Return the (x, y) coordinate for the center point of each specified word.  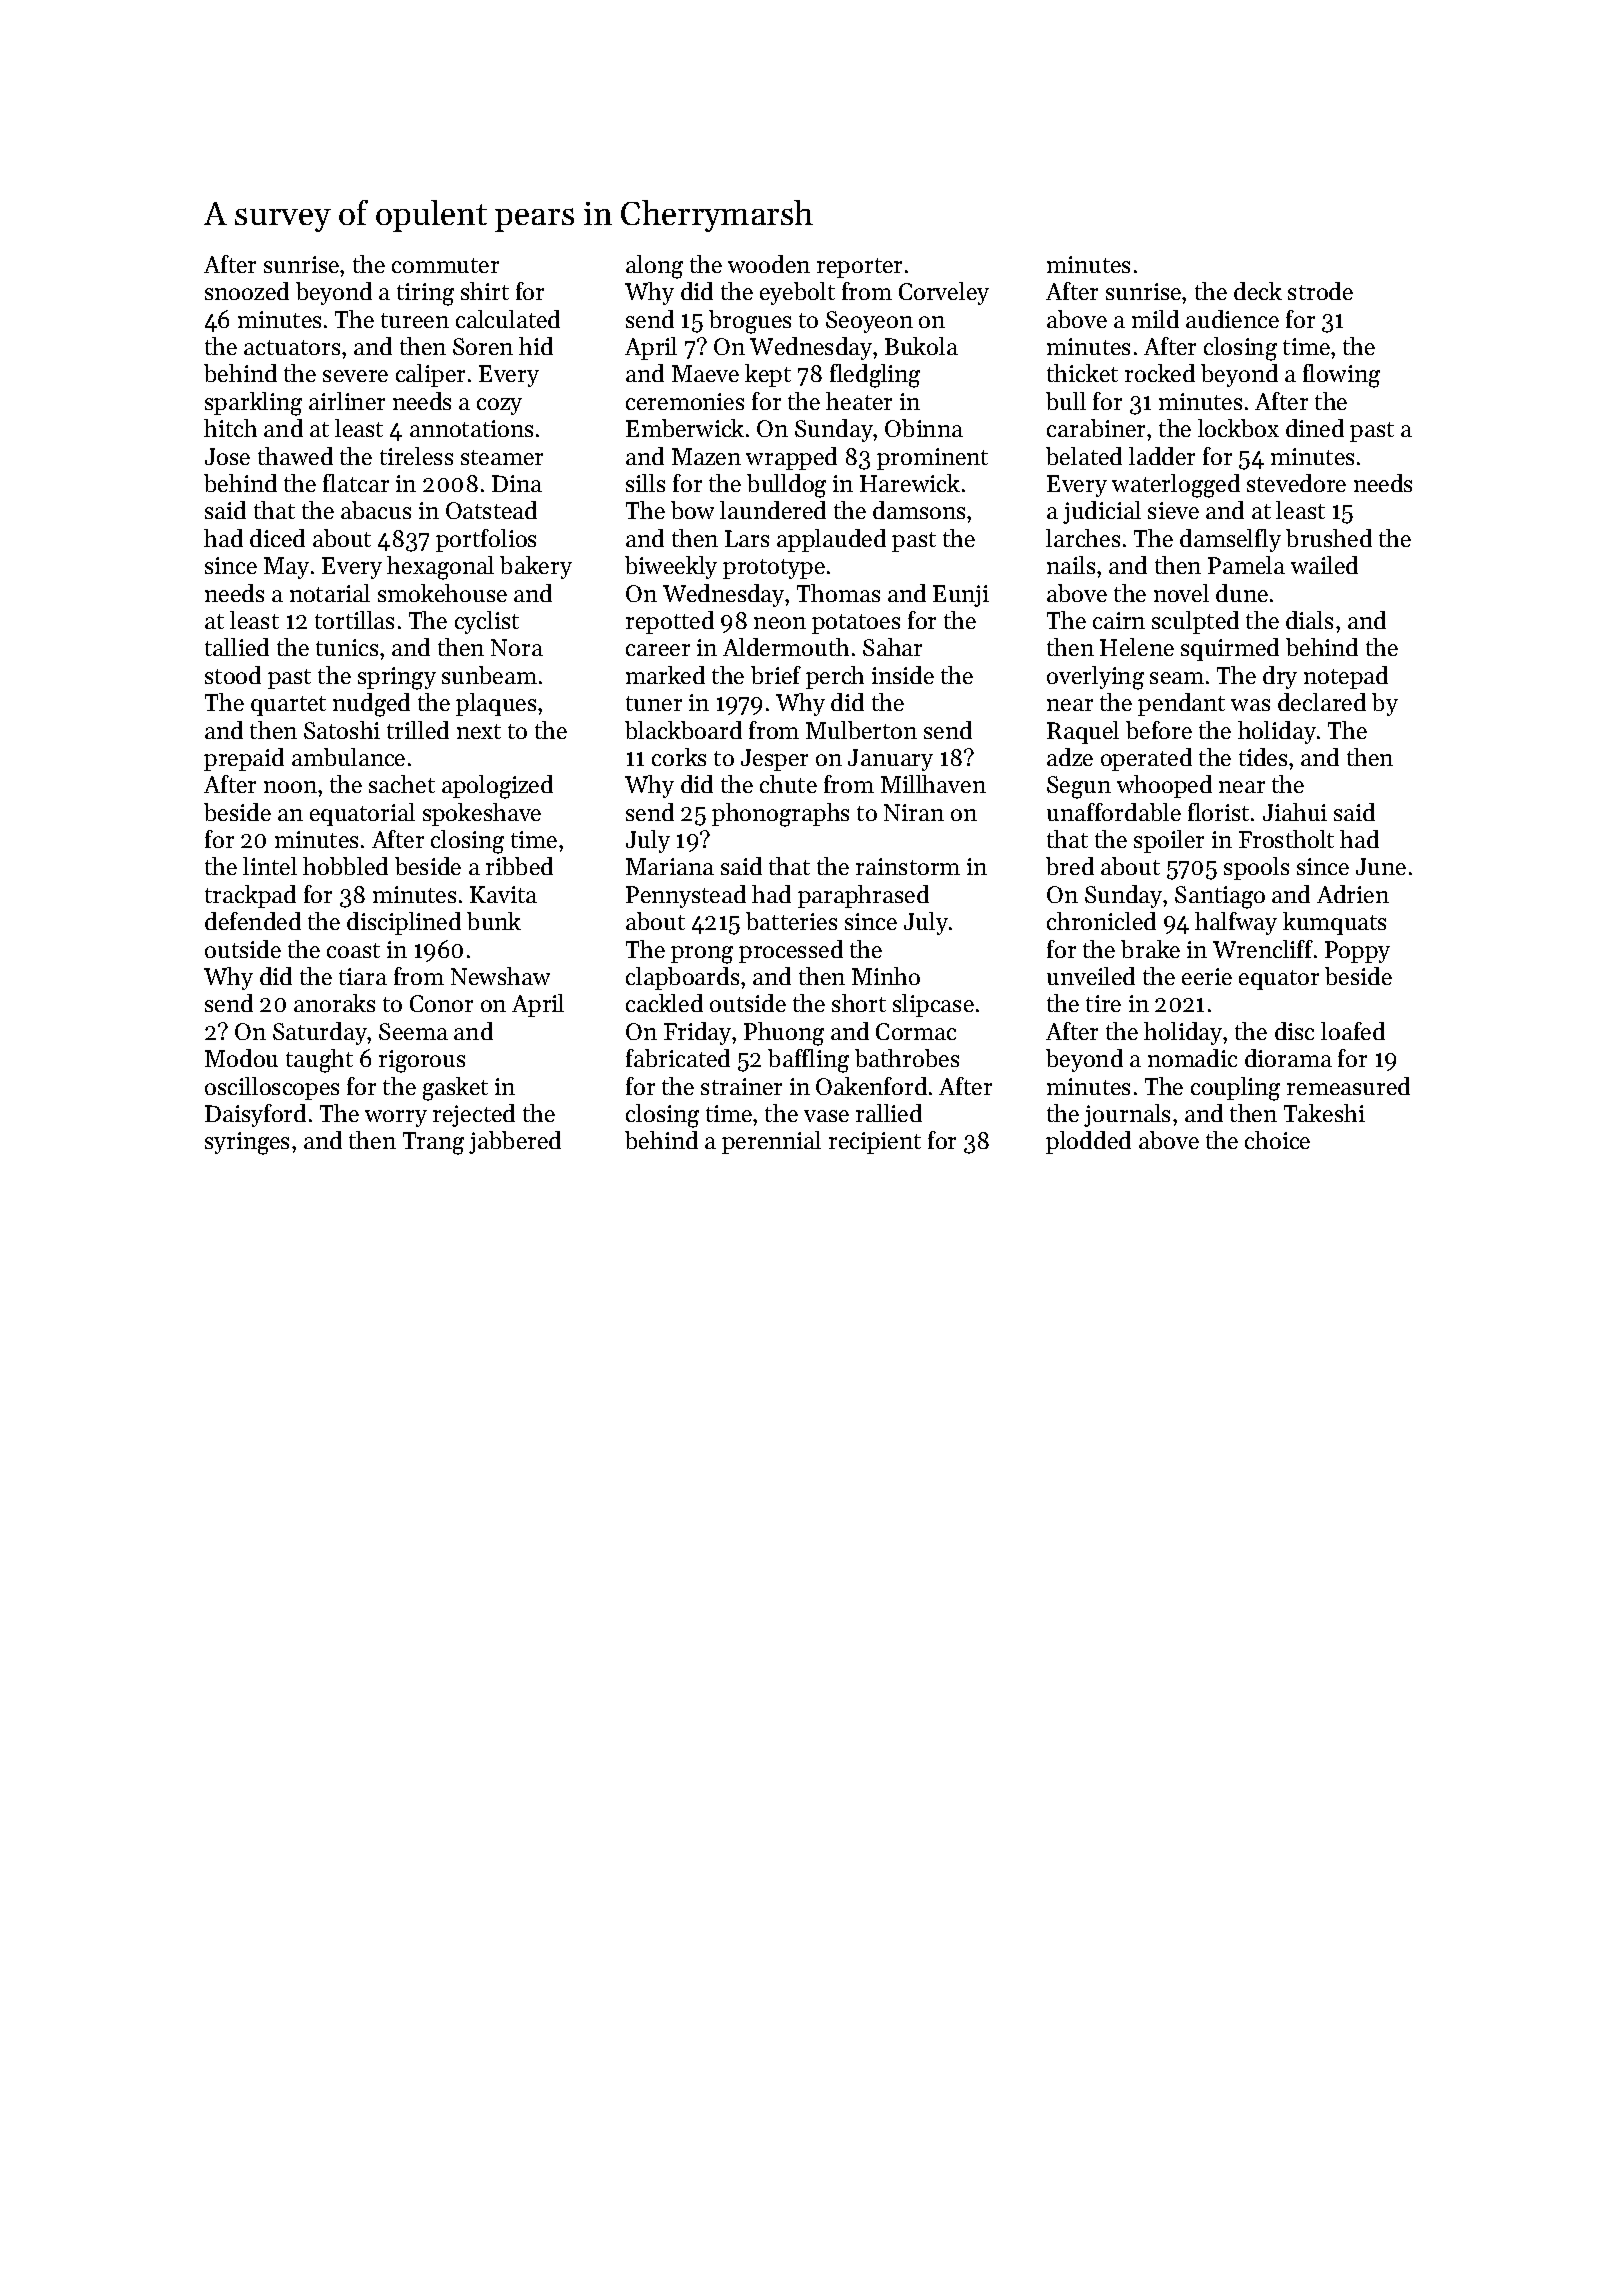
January (890, 760)
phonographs (780, 815)
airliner (347, 401)
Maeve (705, 373)
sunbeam (489, 675)
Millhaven (933, 784)
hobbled (345, 866)
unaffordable (1114, 812)
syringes (247, 1143)
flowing (1341, 376)
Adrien (1353, 894)
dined (1315, 428)
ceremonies (685, 401)
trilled (418, 730)
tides (1263, 757)
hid (536, 346)
